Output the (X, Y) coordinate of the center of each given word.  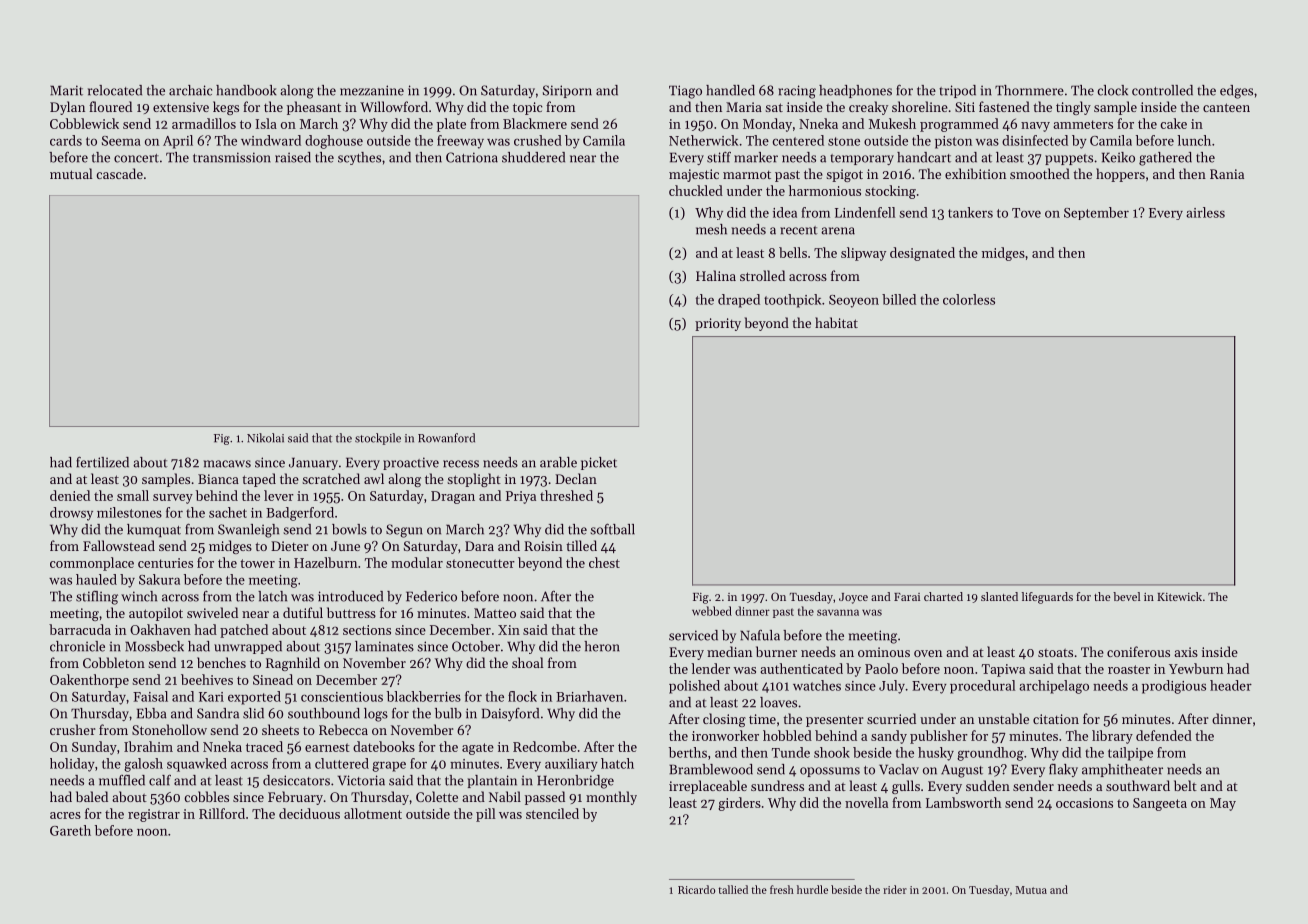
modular (417, 562)
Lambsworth (964, 802)
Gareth (70, 830)
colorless (969, 299)
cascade (119, 173)
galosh (143, 765)
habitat (836, 322)
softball (612, 529)
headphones (855, 91)
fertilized (102, 462)
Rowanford (446, 438)
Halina (716, 275)
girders (739, 804)
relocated (115, 90)
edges (1236, 92)
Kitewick (1179, 596)
